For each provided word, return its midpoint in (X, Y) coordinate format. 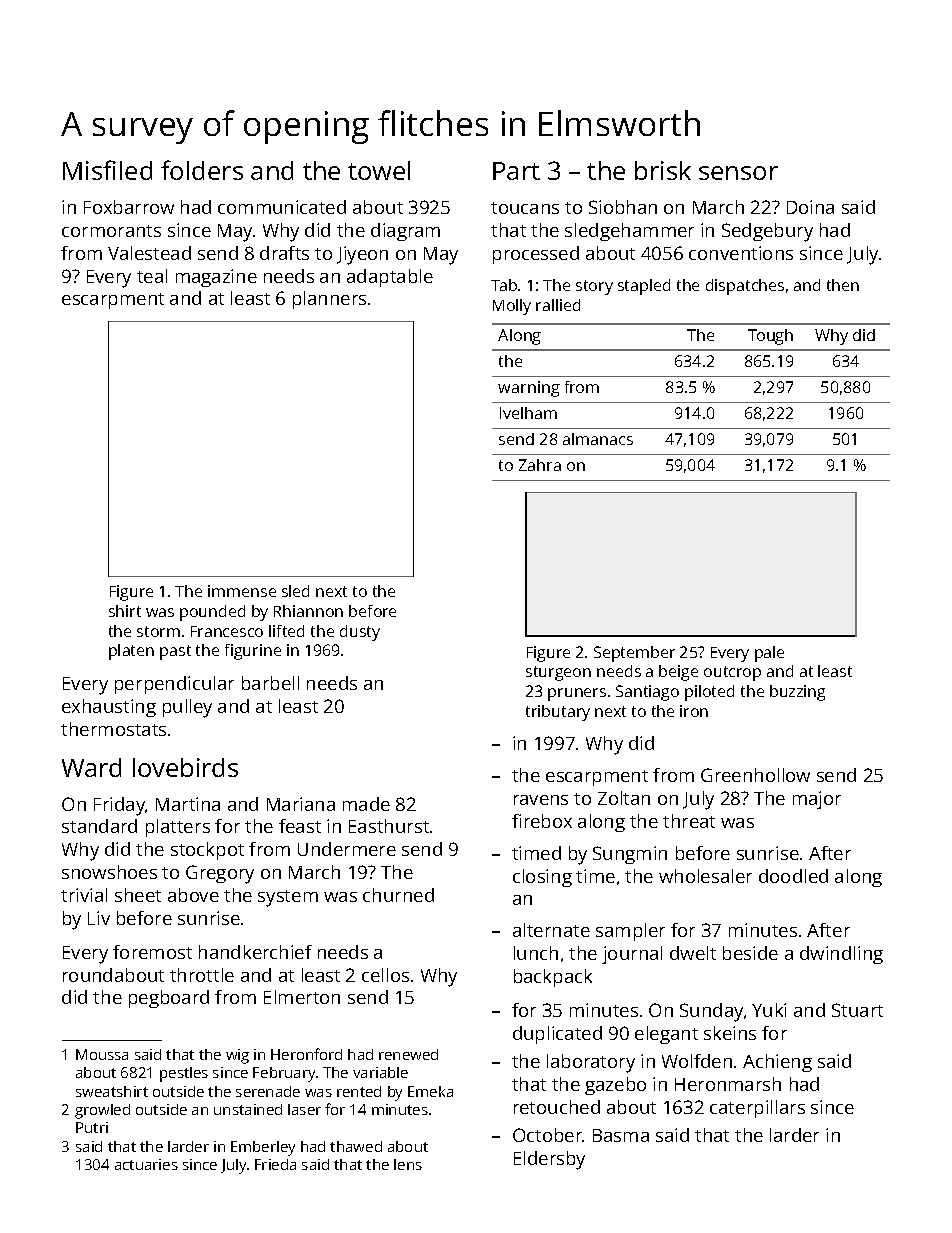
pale (769, 654)
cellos (385, 975)
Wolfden (697, 1061)
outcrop (732, 673)
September (634, 654)
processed (536, 255)
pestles (184, 1074)
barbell (270, 683)
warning (529, 389)
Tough (770, 337)
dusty (360, 633)
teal (152, 276)
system (288, 898)
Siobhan (623, 207)
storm (158, 631)
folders (202, 170)
